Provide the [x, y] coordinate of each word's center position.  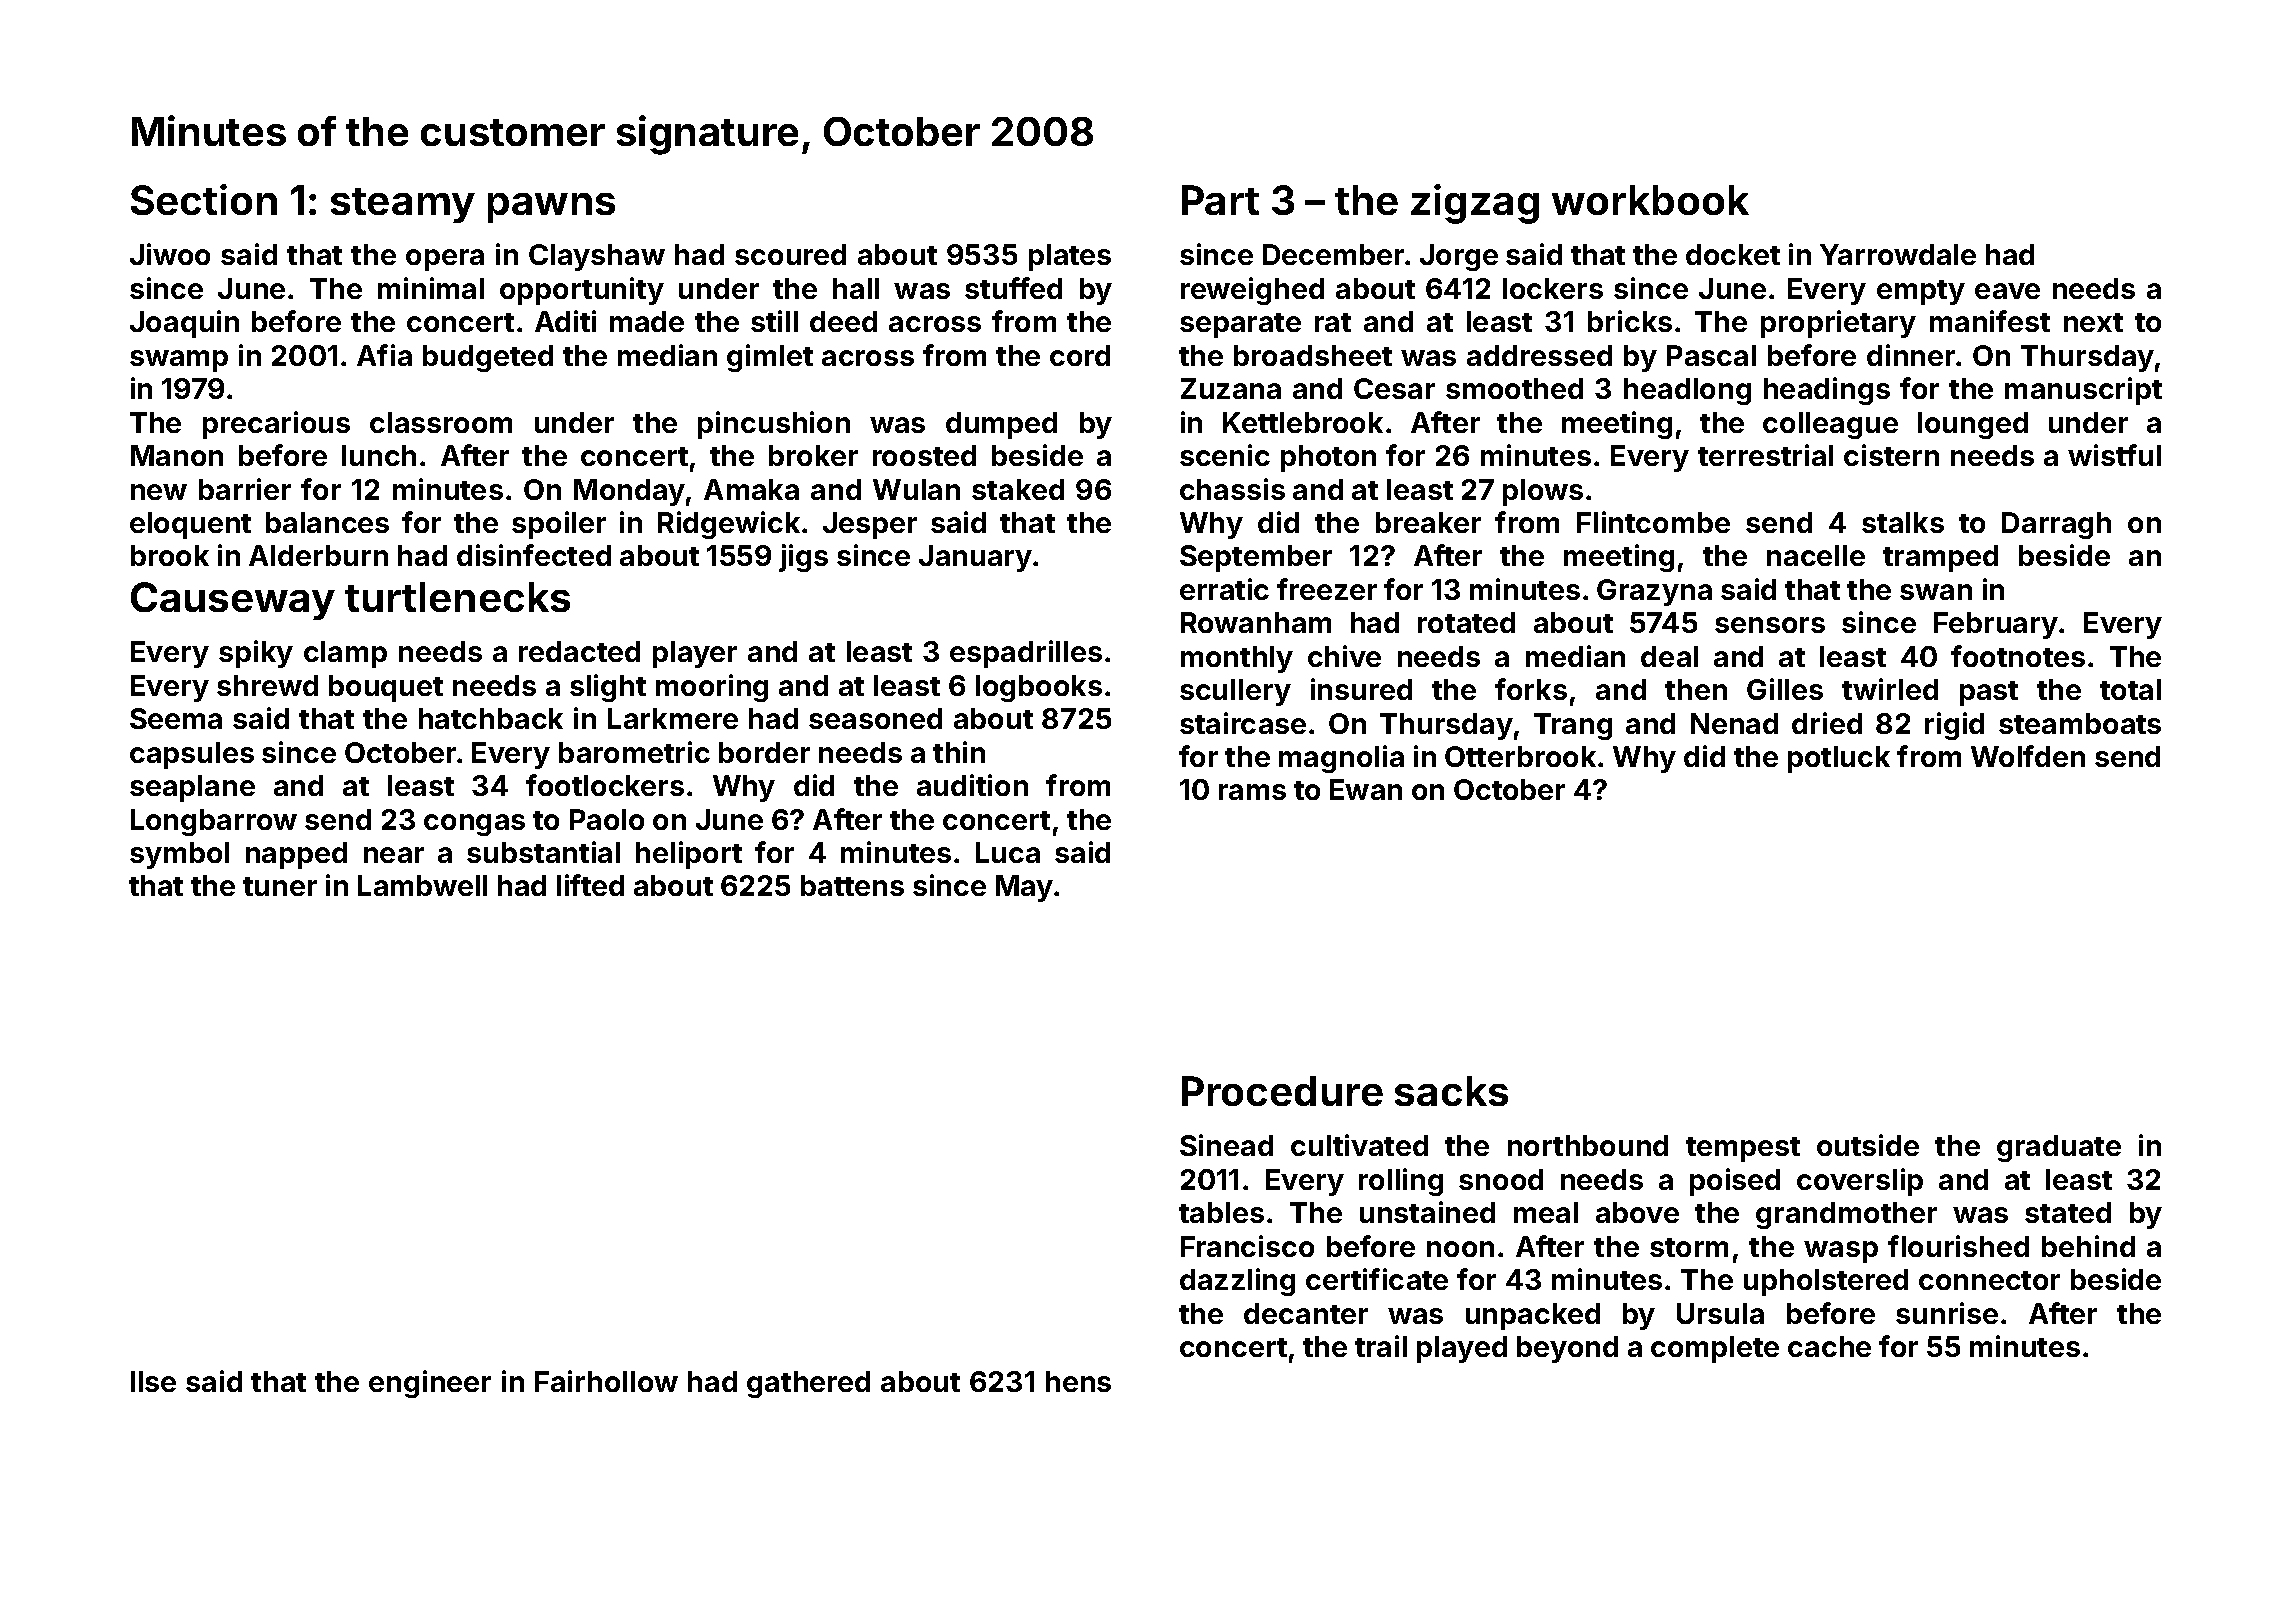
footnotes [2018, 656]
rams [1252, 792]
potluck [1839, 759]
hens [1078, 1381]
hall [856, 288]
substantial [543, 852]
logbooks [1039, 688]
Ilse [153, 1381]
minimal [431, 288]
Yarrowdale [1898, 254]
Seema [176, 718]
